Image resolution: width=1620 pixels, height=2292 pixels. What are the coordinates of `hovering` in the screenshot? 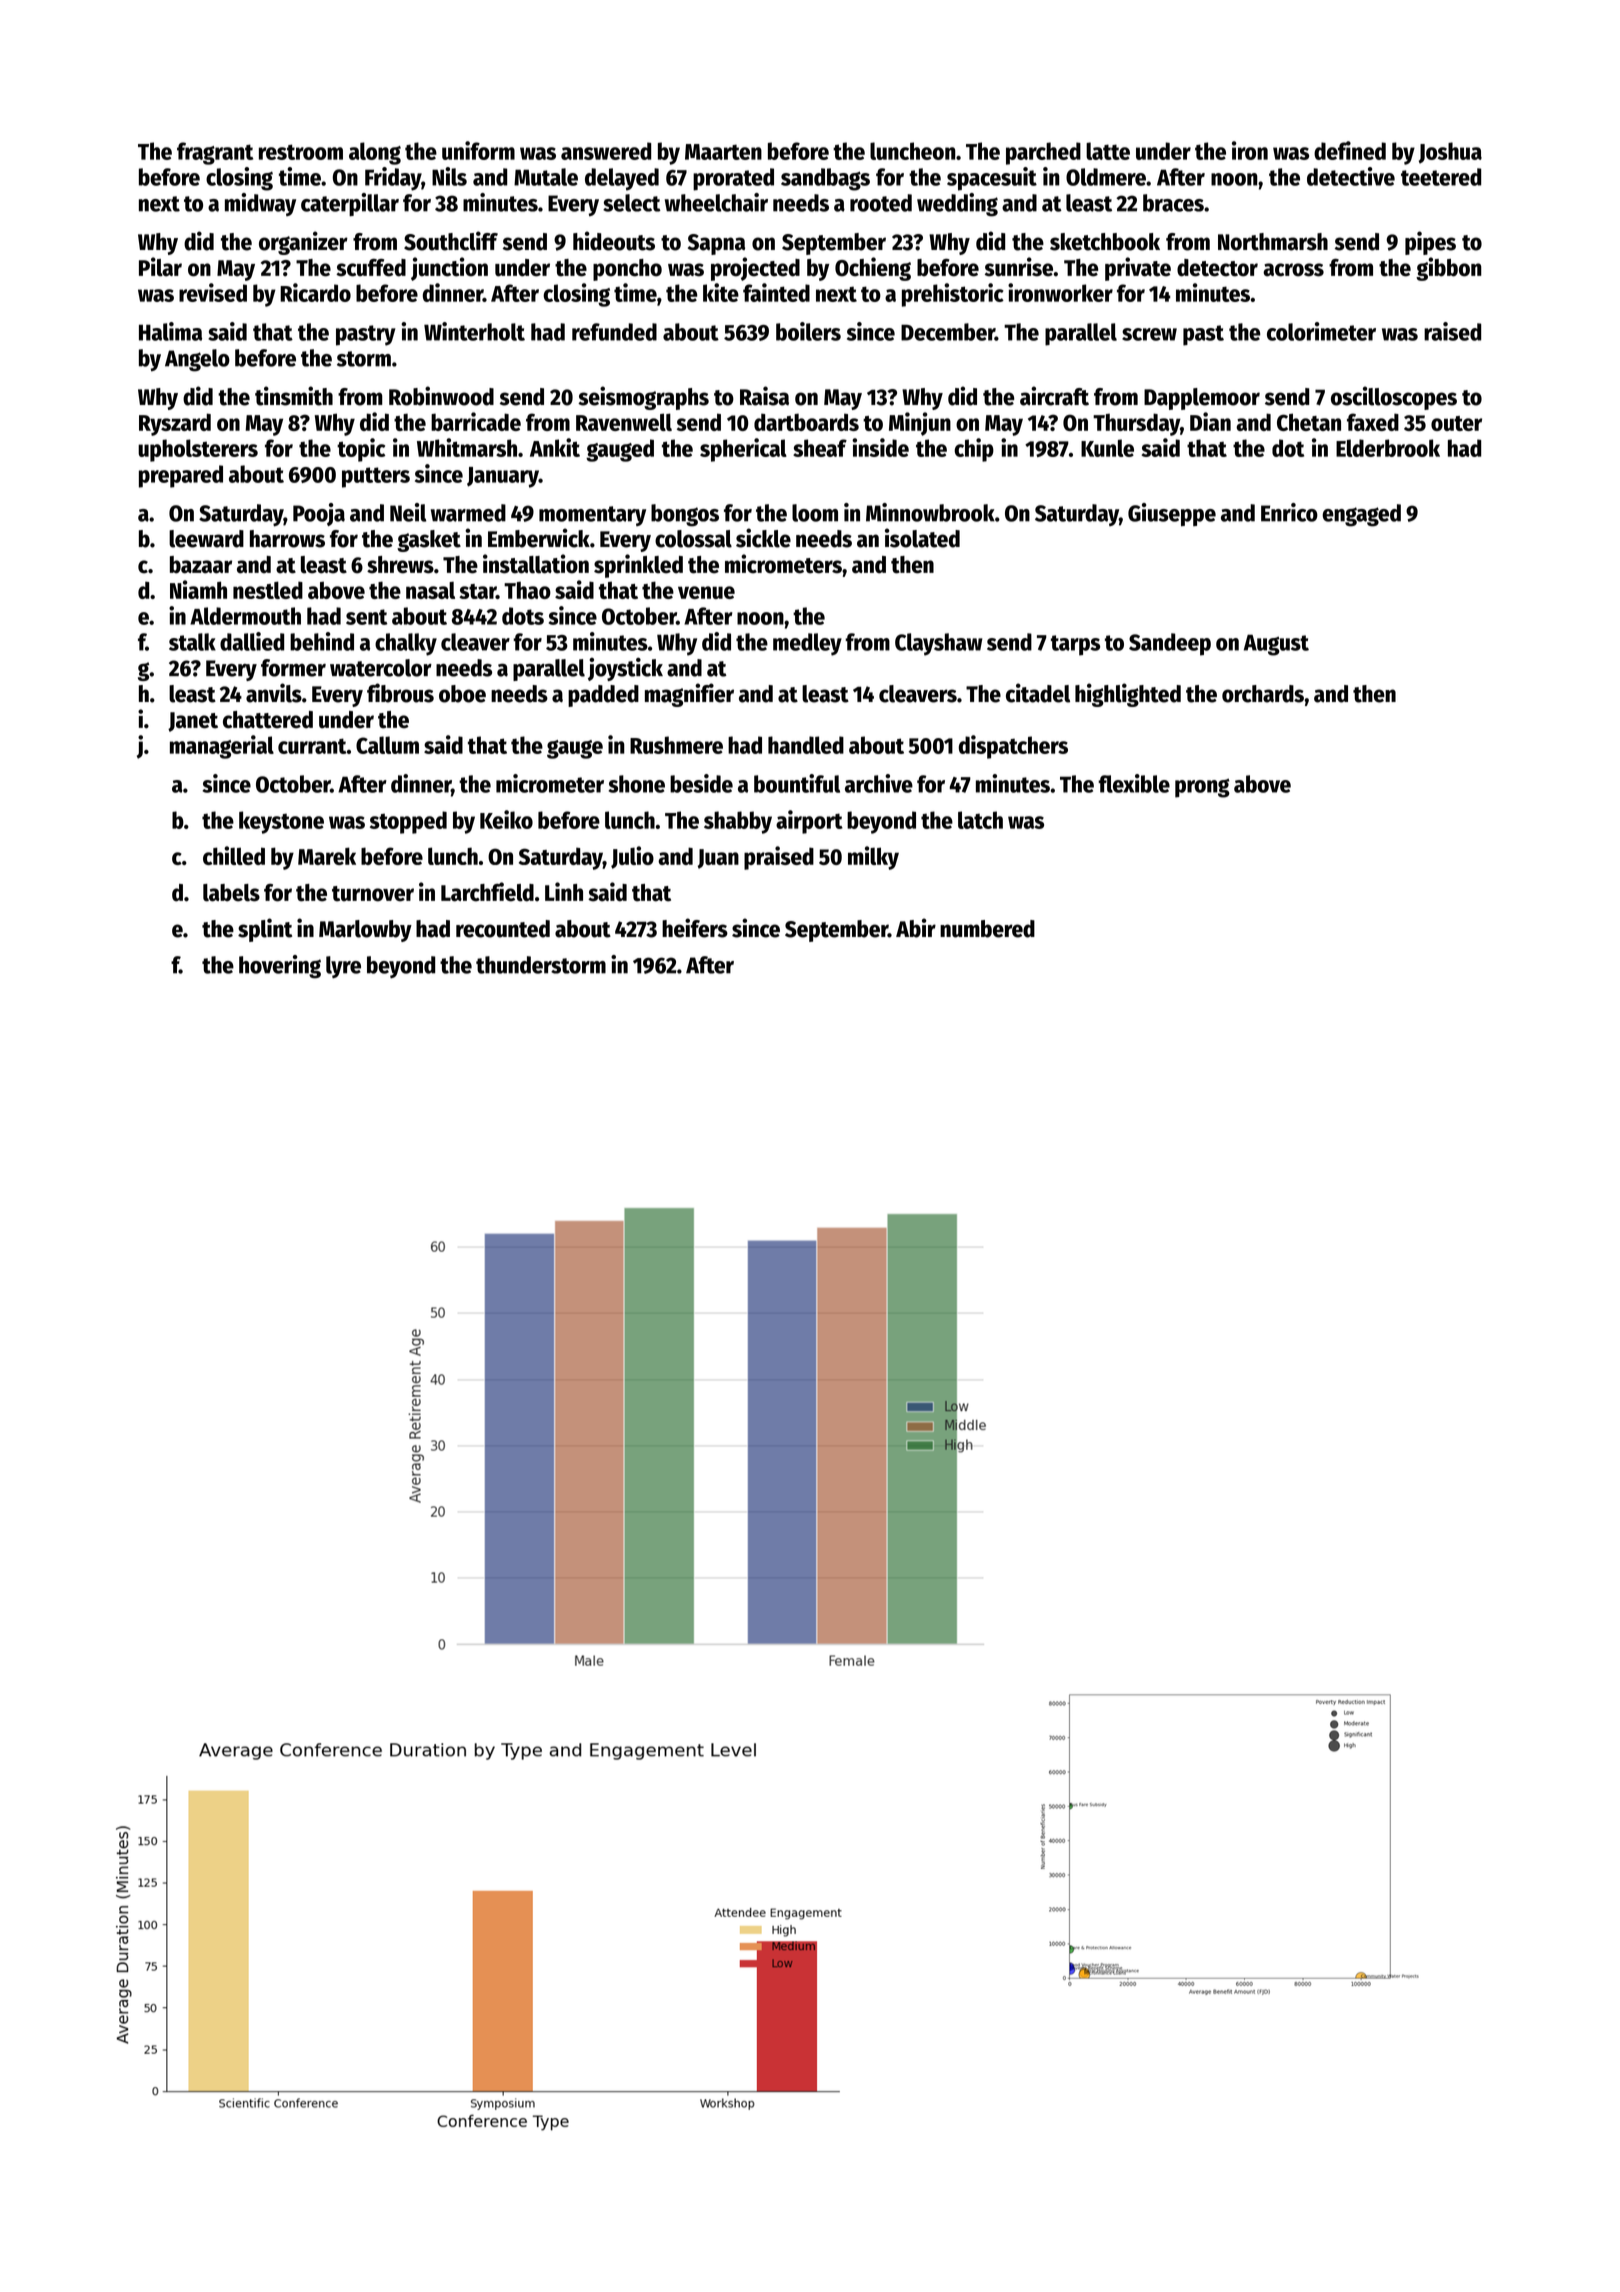 It's located at (280, 967).
